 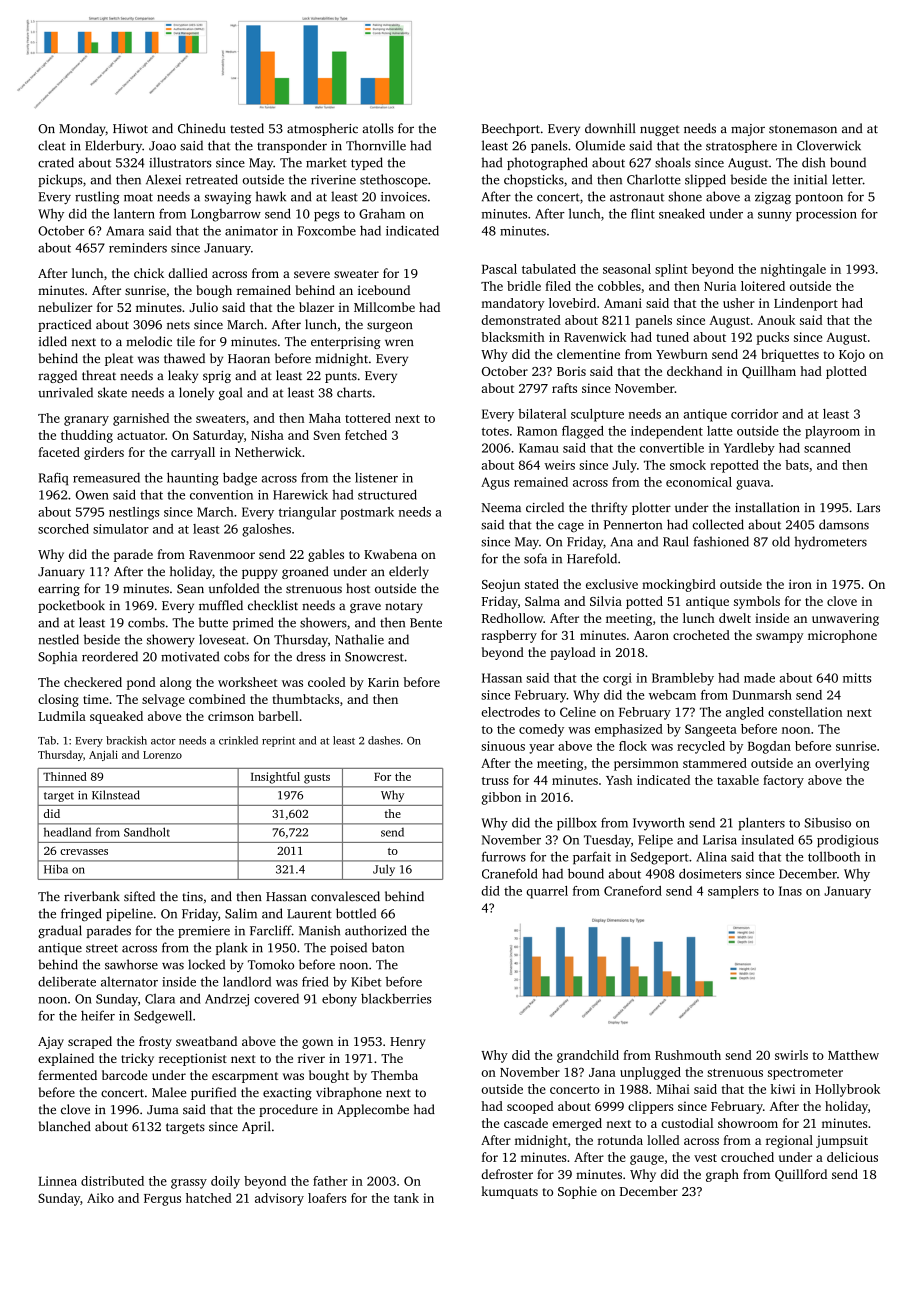 What do you see at coordinates (588, 1056) in the screenshot?
I see `grandchild` at bounding box center [588, 1056].
